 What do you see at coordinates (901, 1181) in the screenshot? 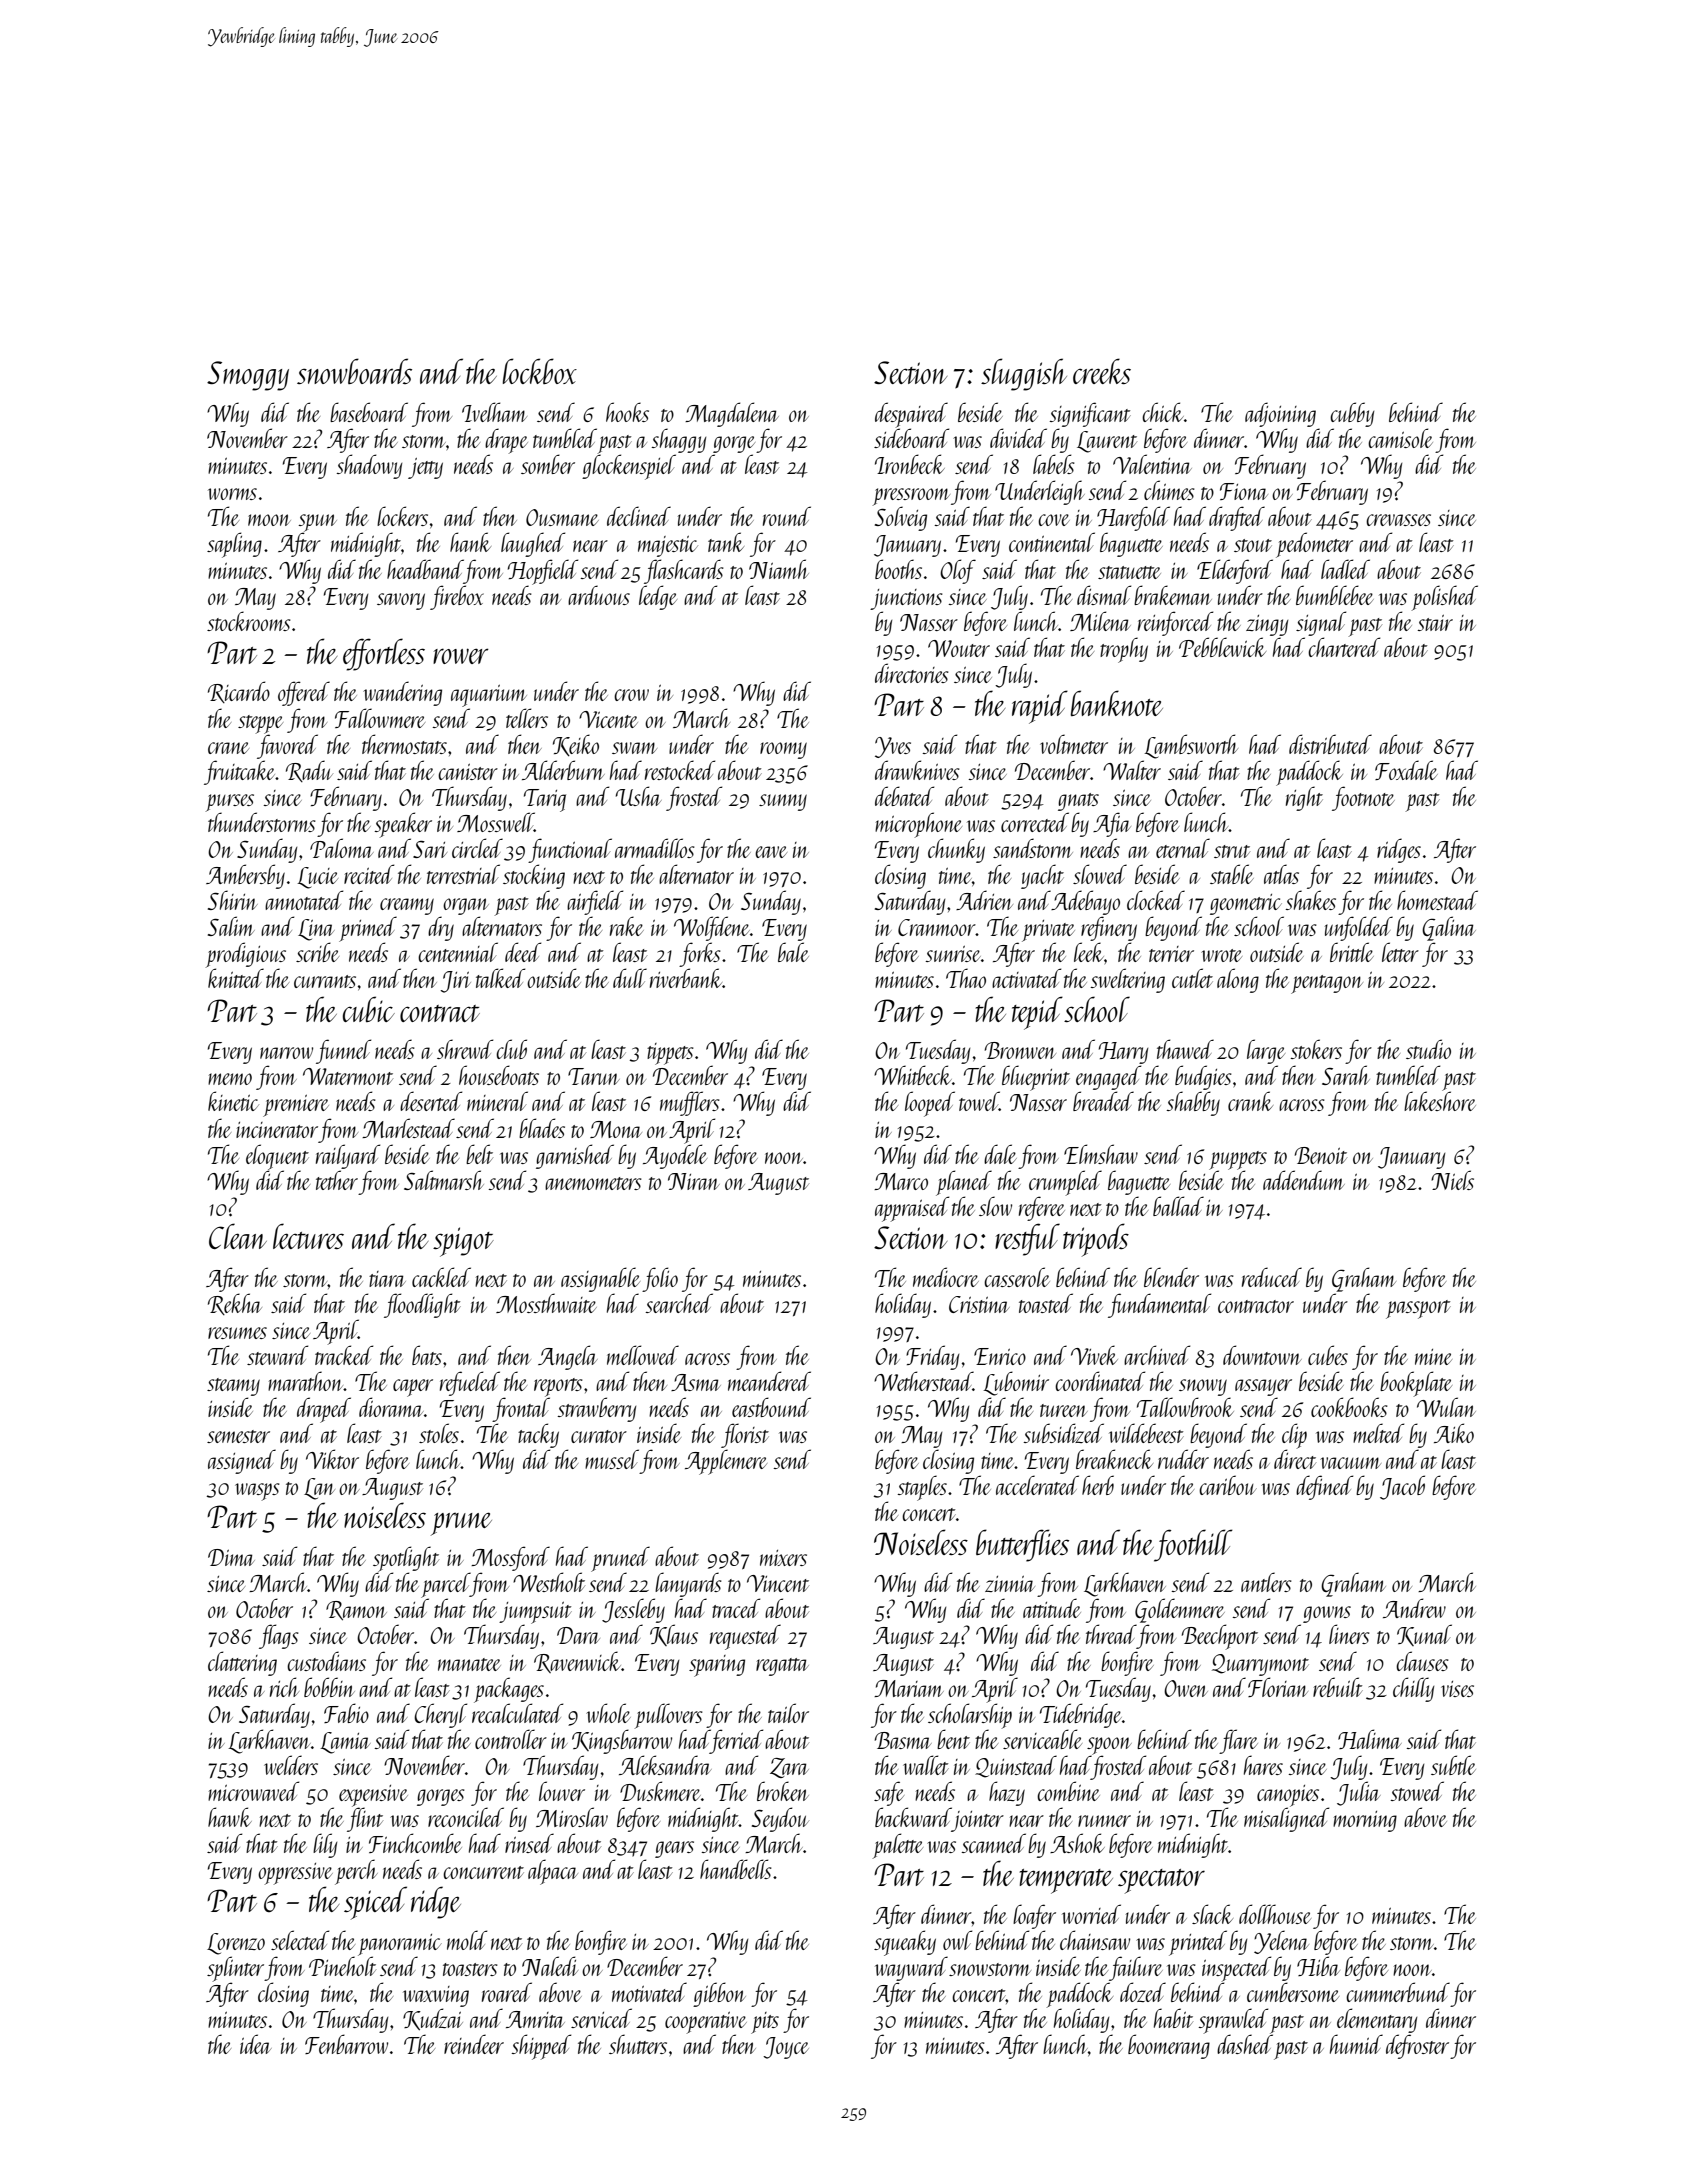
I see `Marco` at bounding box center [901, 1181].
